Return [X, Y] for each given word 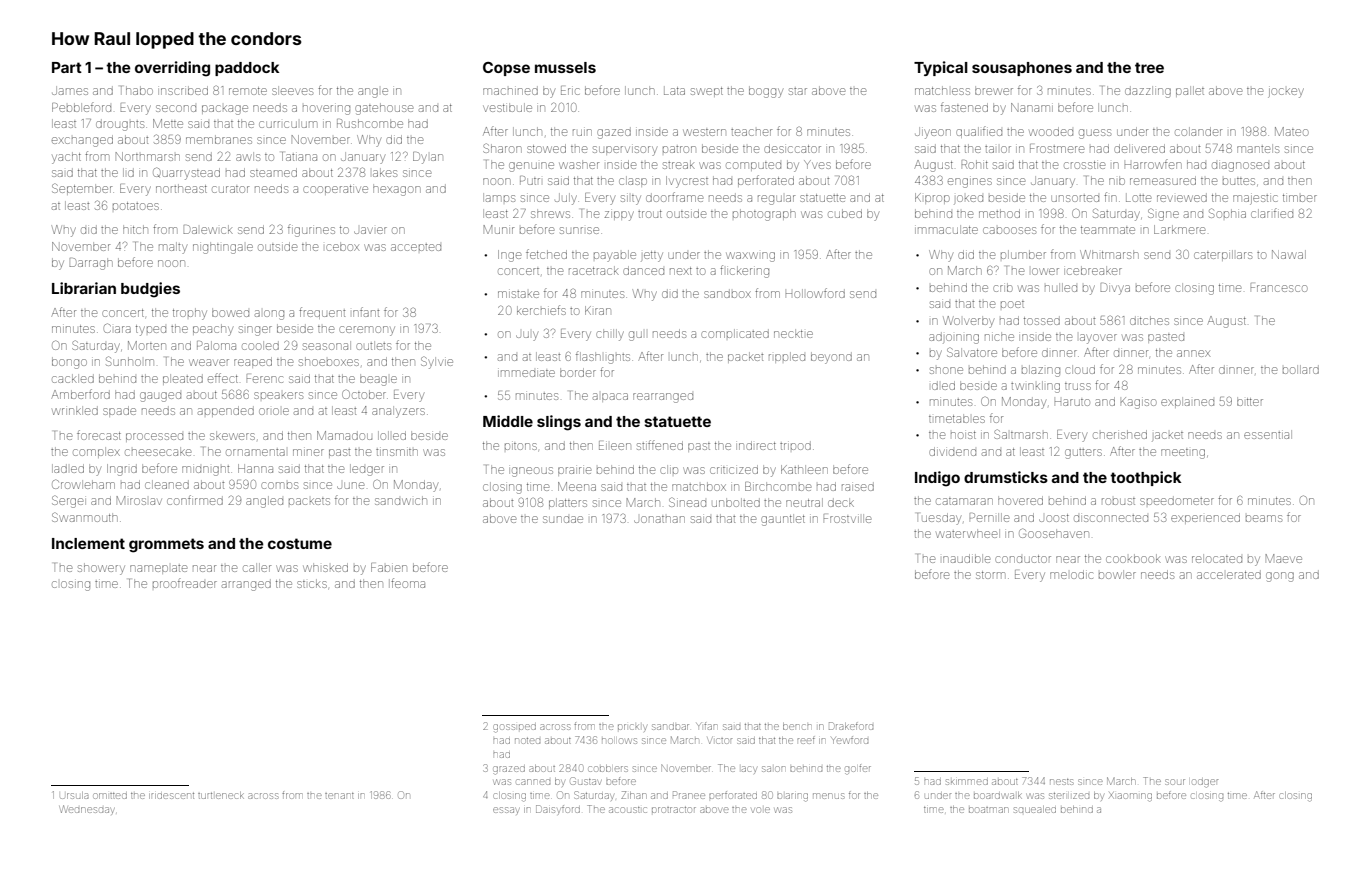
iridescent [171, 796]
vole [760, 810]
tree [1149, 67]
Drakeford [851, 726]
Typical [941, 68]
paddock [247, 69]
